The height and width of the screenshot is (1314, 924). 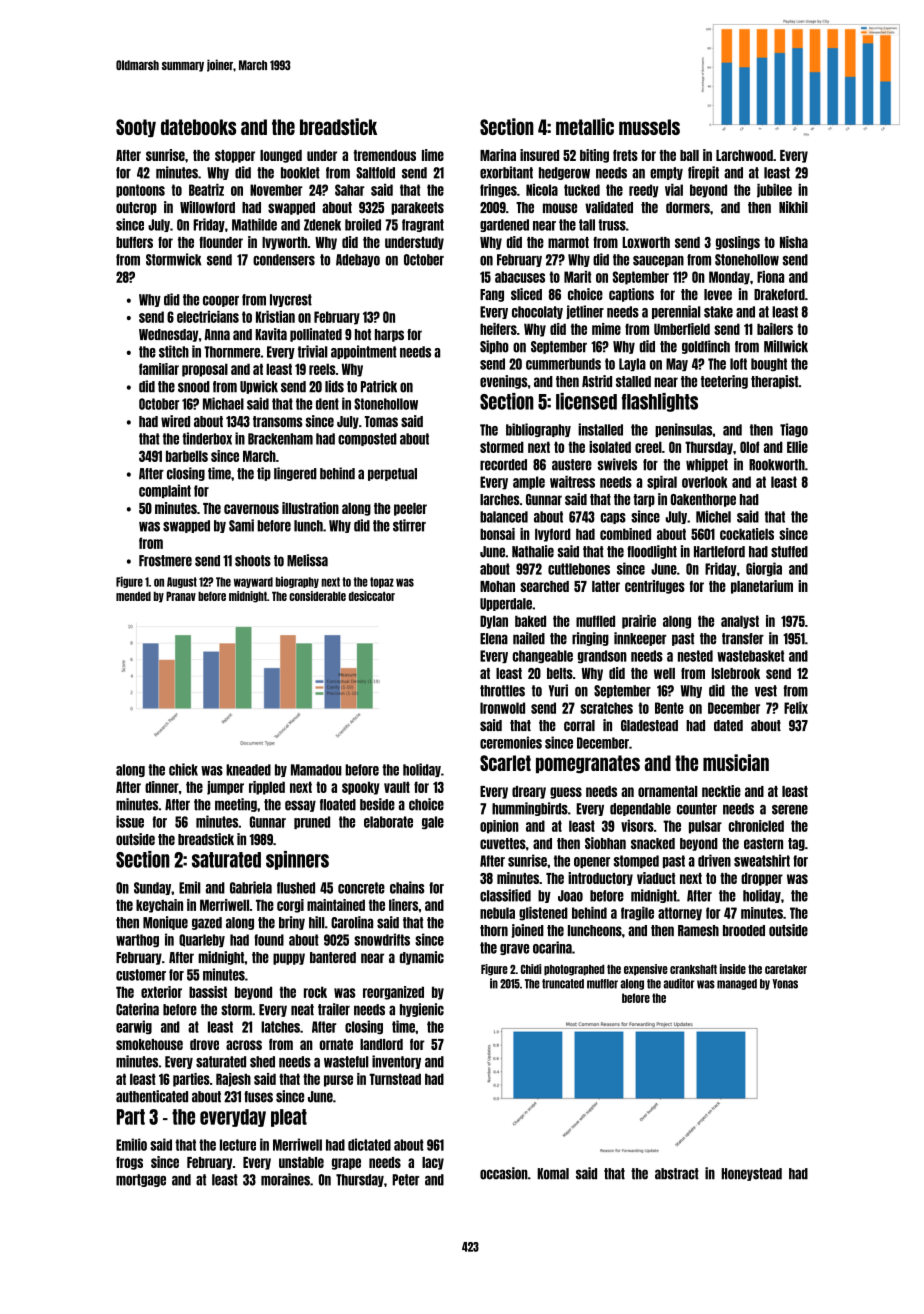 I want to click on complaint, so click(x=165, y=491).
